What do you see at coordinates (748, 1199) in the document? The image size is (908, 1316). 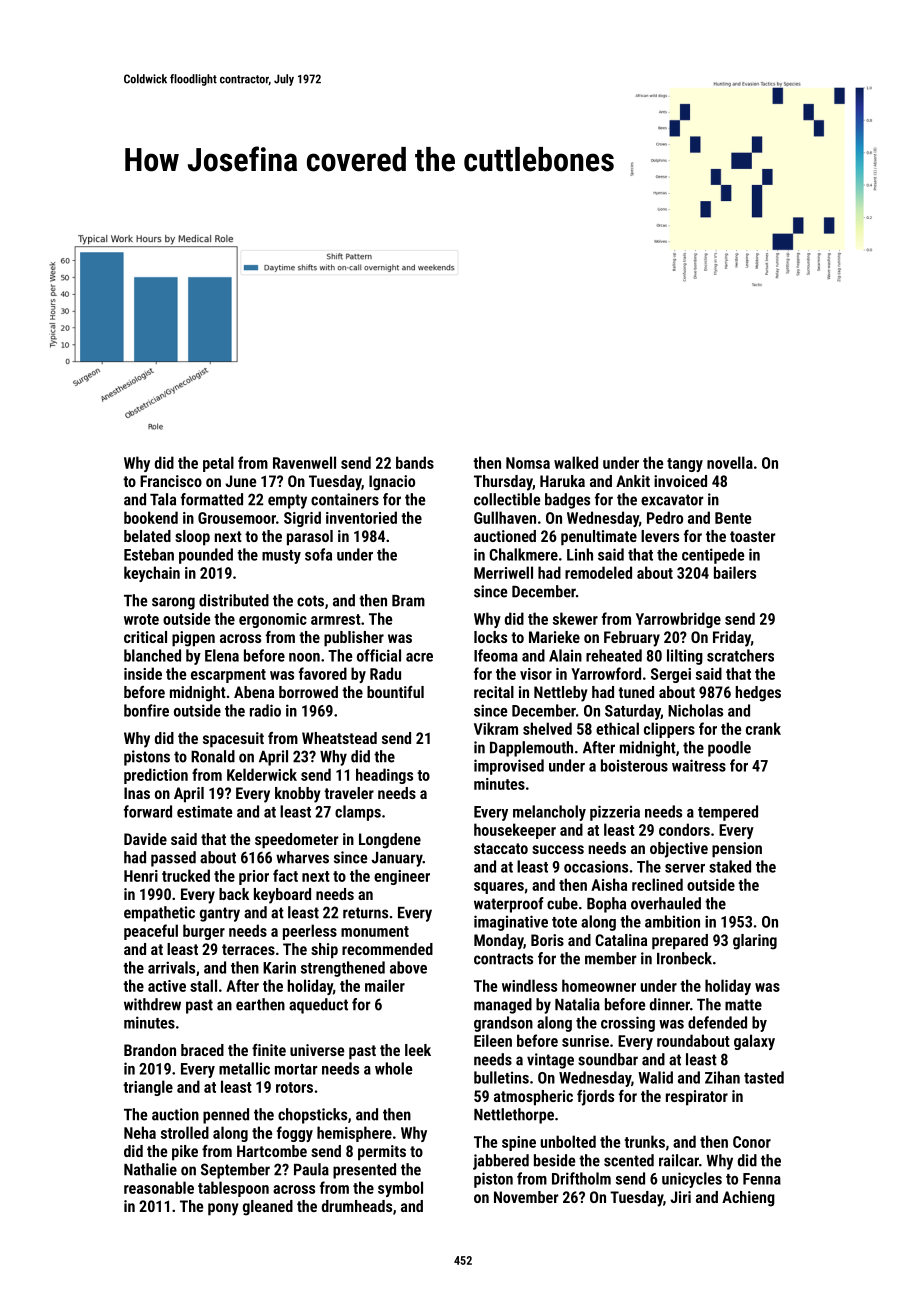 I see `Achieng` at bounding box center [748, 1199].
